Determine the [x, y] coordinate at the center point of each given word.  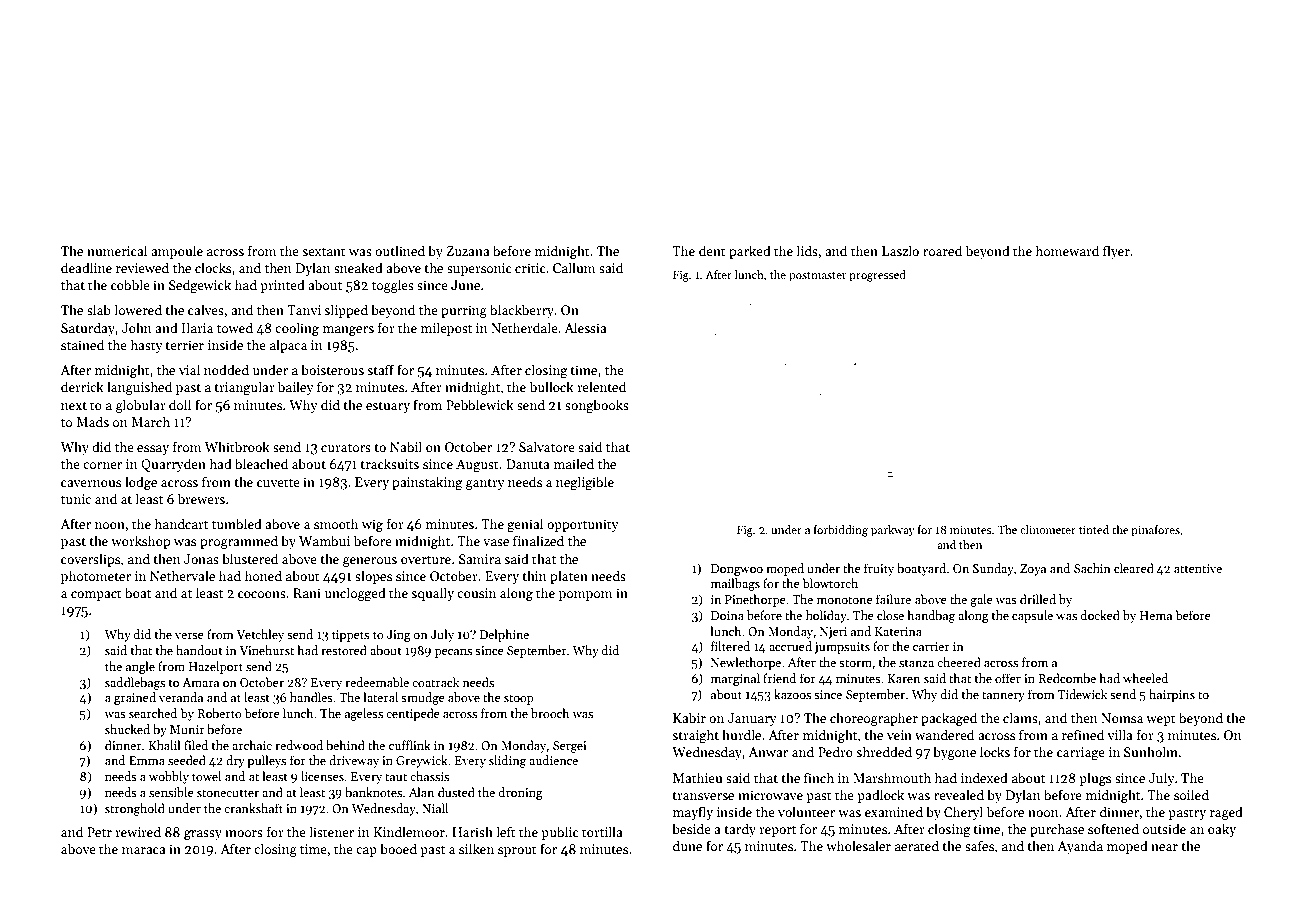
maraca [144, 850]
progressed [877, 276]
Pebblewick [480, 404]
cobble [130, 284]
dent [712, 250]
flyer [1116, 252]
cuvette [278, 483]
